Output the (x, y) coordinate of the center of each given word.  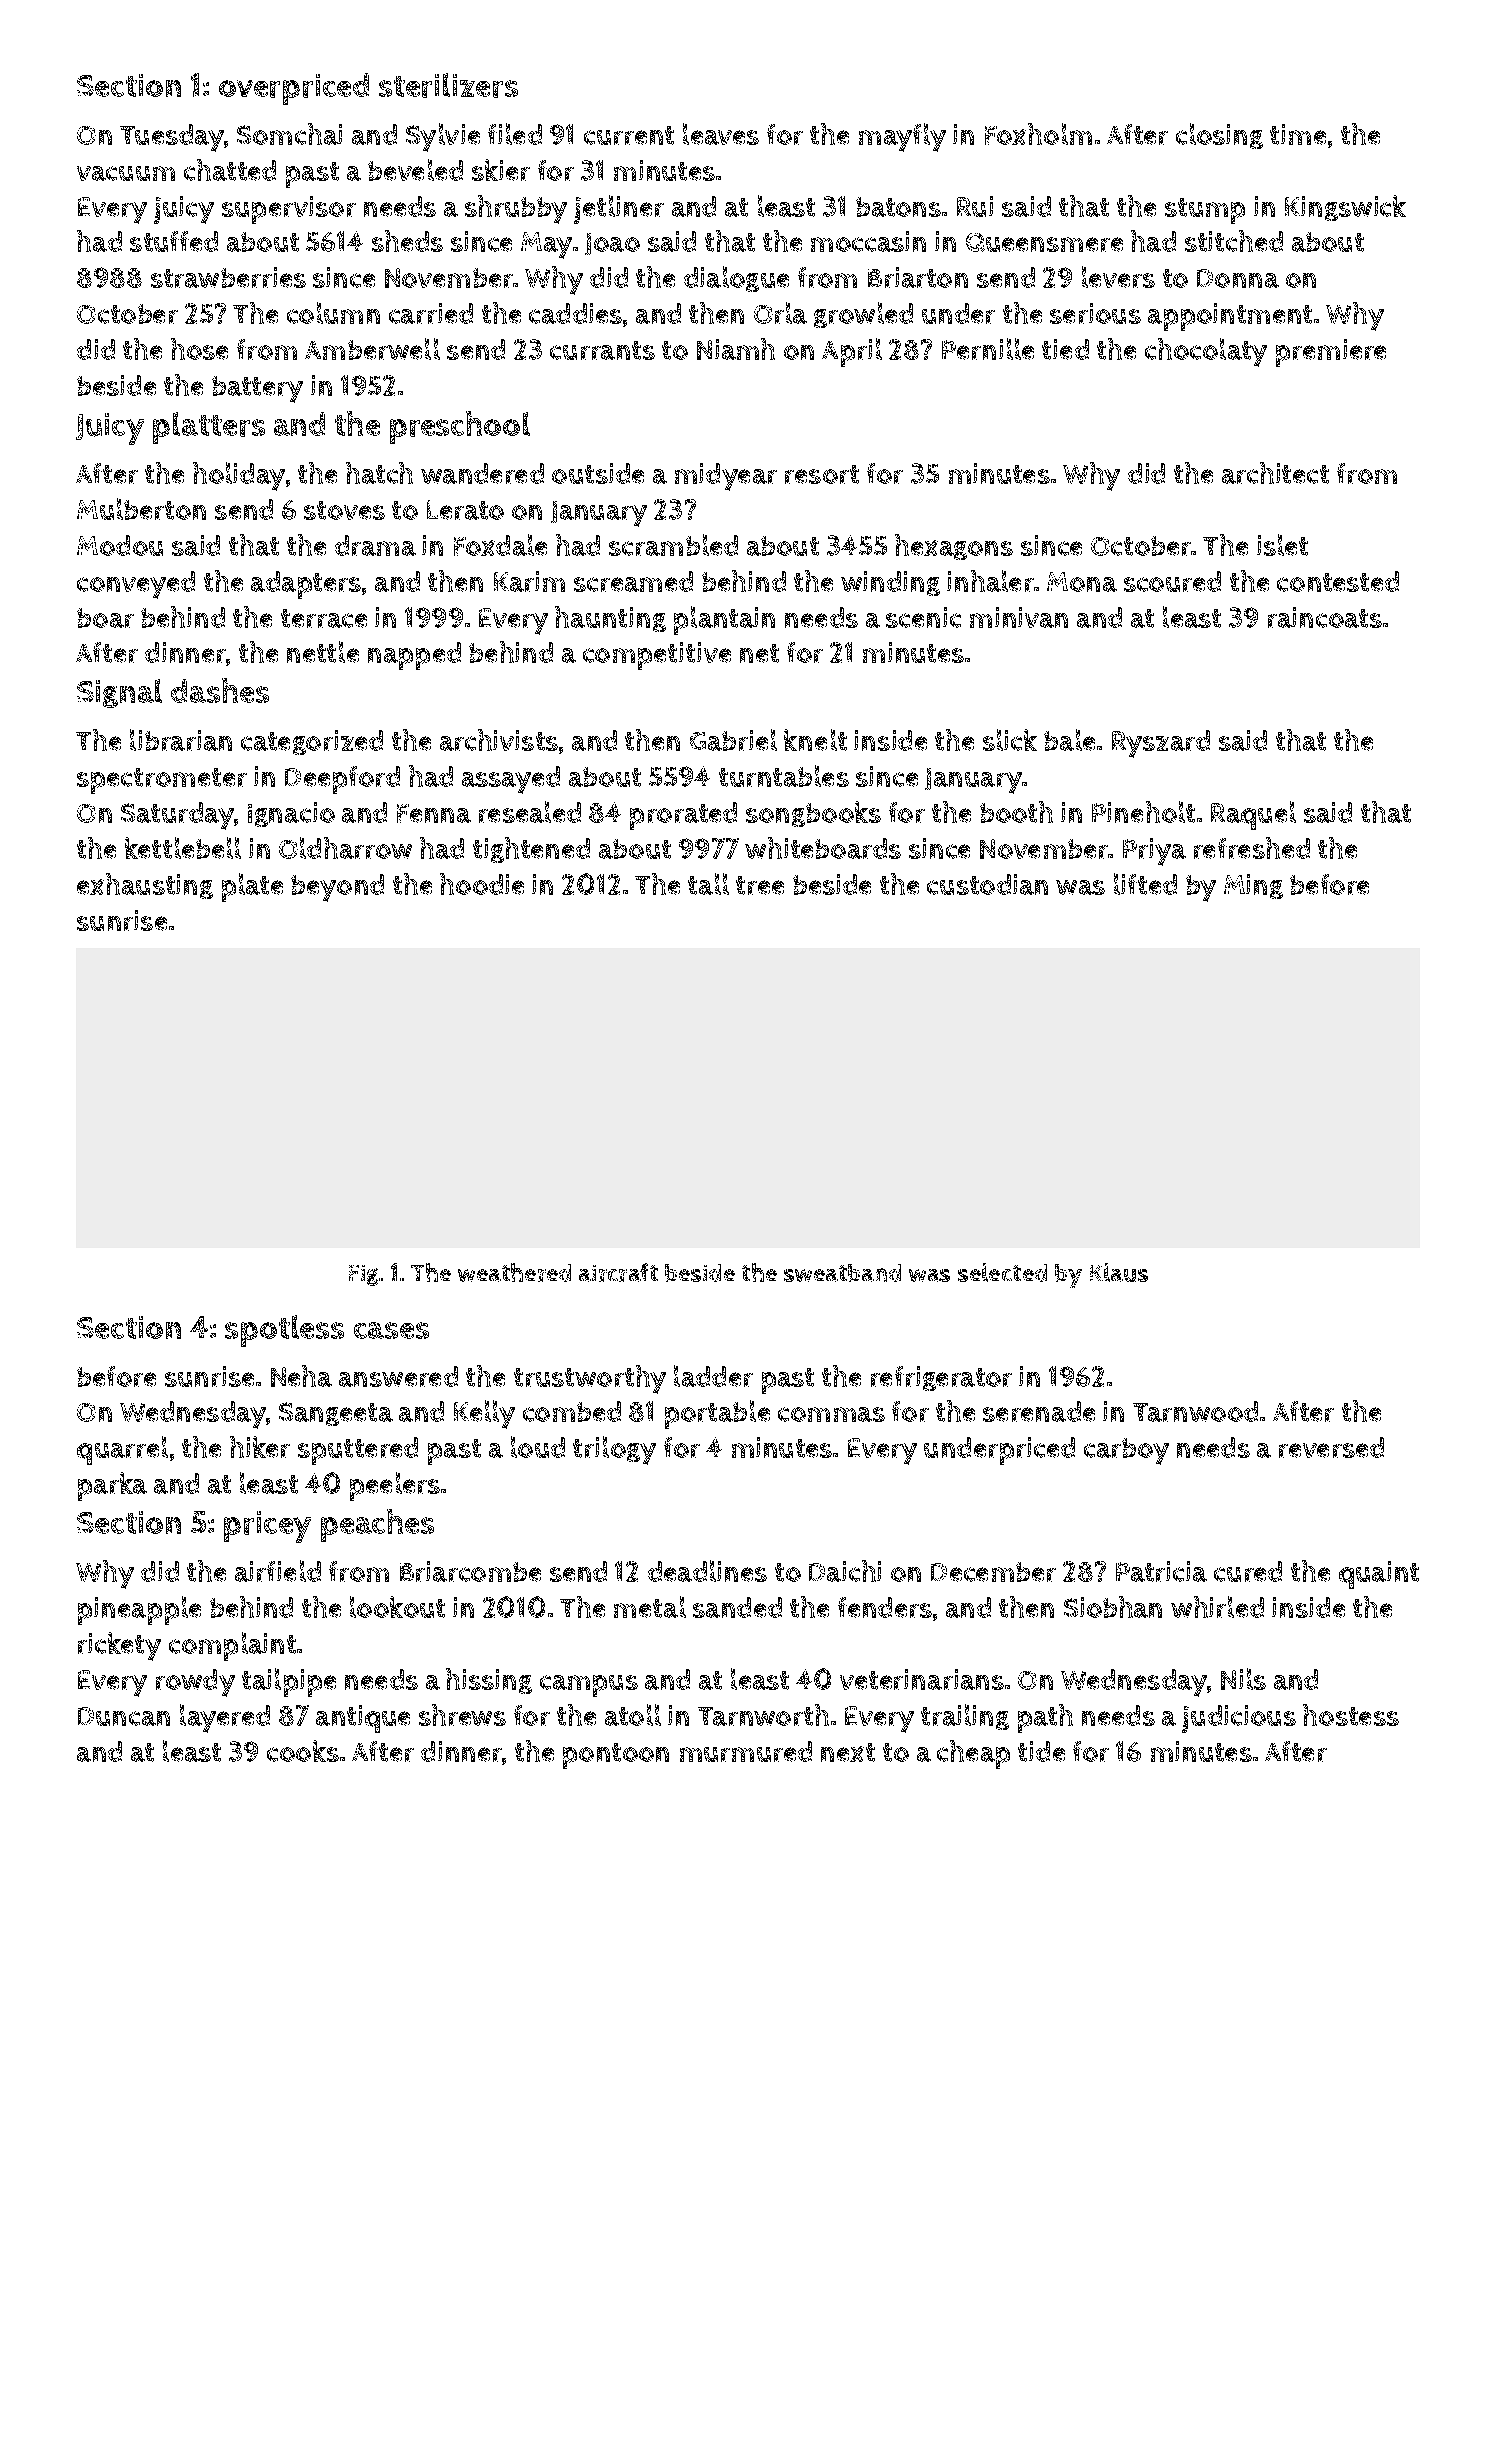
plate (252, 887)
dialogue (736, 279)
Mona (1082, 582)
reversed (1331, 1447)
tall (708, 884)
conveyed (136, 585)
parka (112, 1486)
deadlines (707, 1571)
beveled (415, 170)
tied (1065, 349)
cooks (303, 1751)
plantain (724, 620)
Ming (1253, 886)
